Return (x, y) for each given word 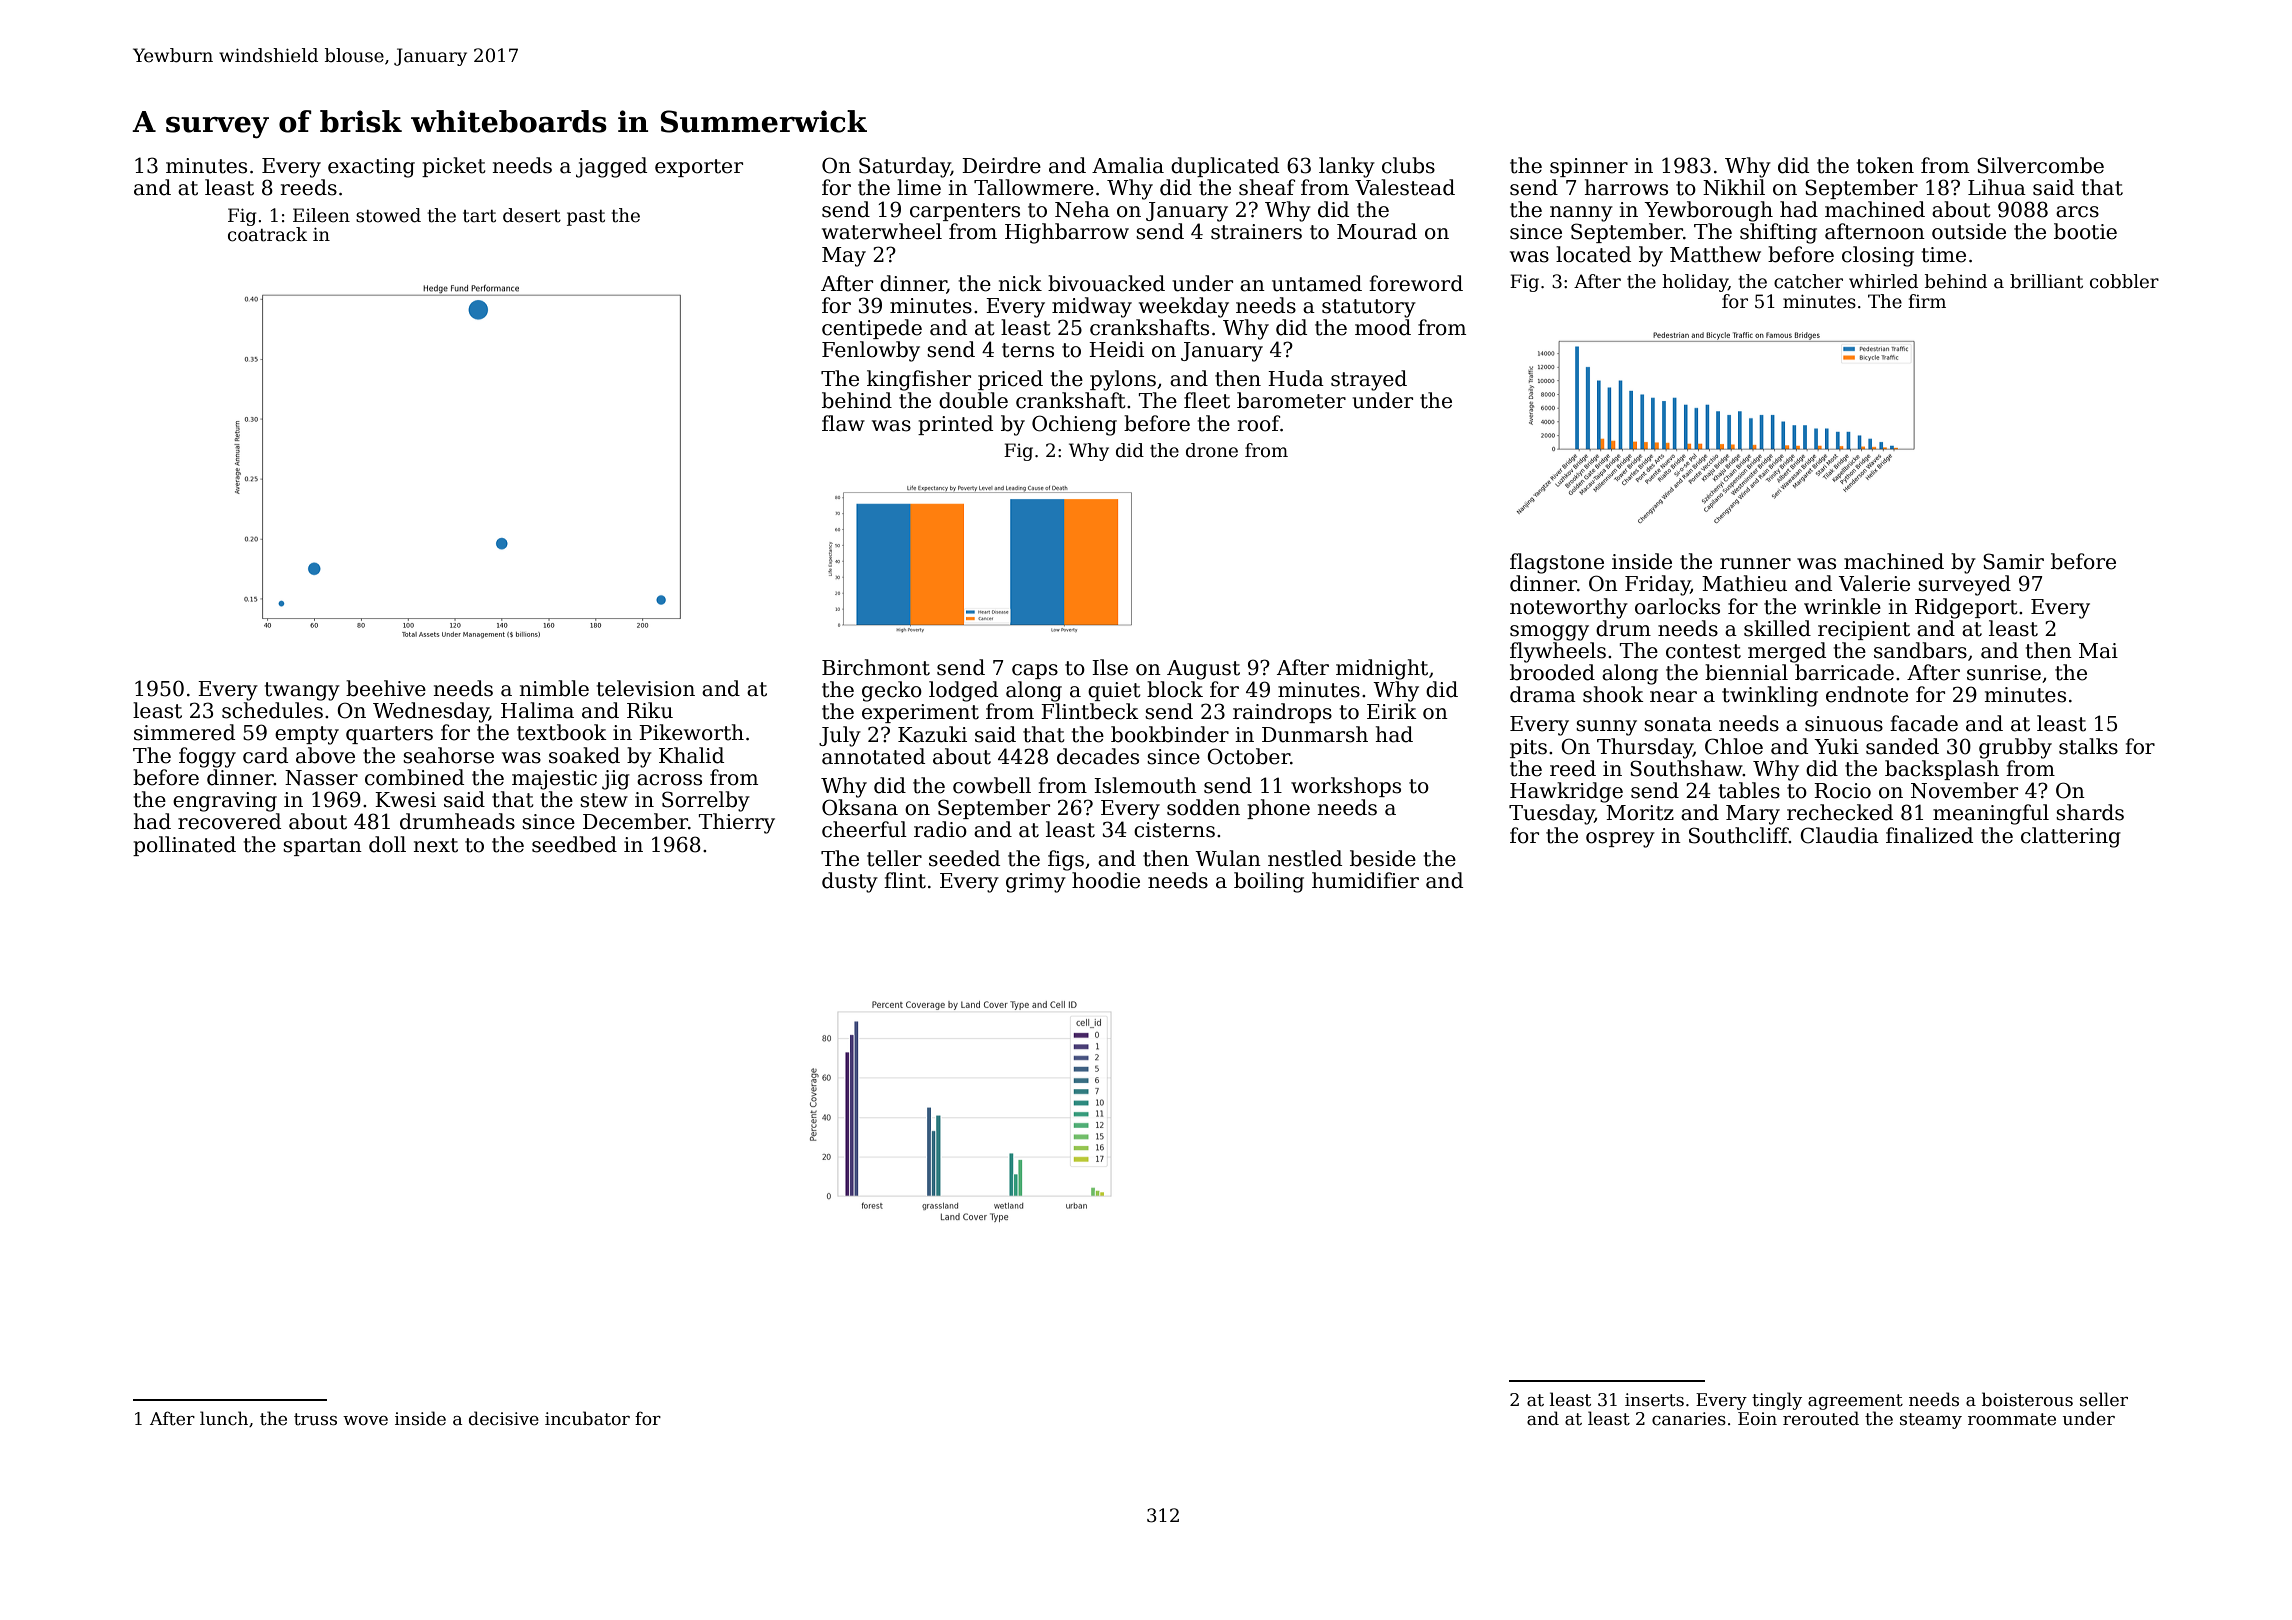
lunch (224, 1418)
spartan (322, 847)
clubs (1408, 165)
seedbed (574, 844)
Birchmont (876, 667)
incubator (587, 1418)
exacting (371, 168)
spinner (1589, 167)
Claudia (1839, 835)
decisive (504, 1418)
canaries (1689, 1419)
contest (1703, 651)
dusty (850, 882)
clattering (2071, 837)
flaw (843, 423)
